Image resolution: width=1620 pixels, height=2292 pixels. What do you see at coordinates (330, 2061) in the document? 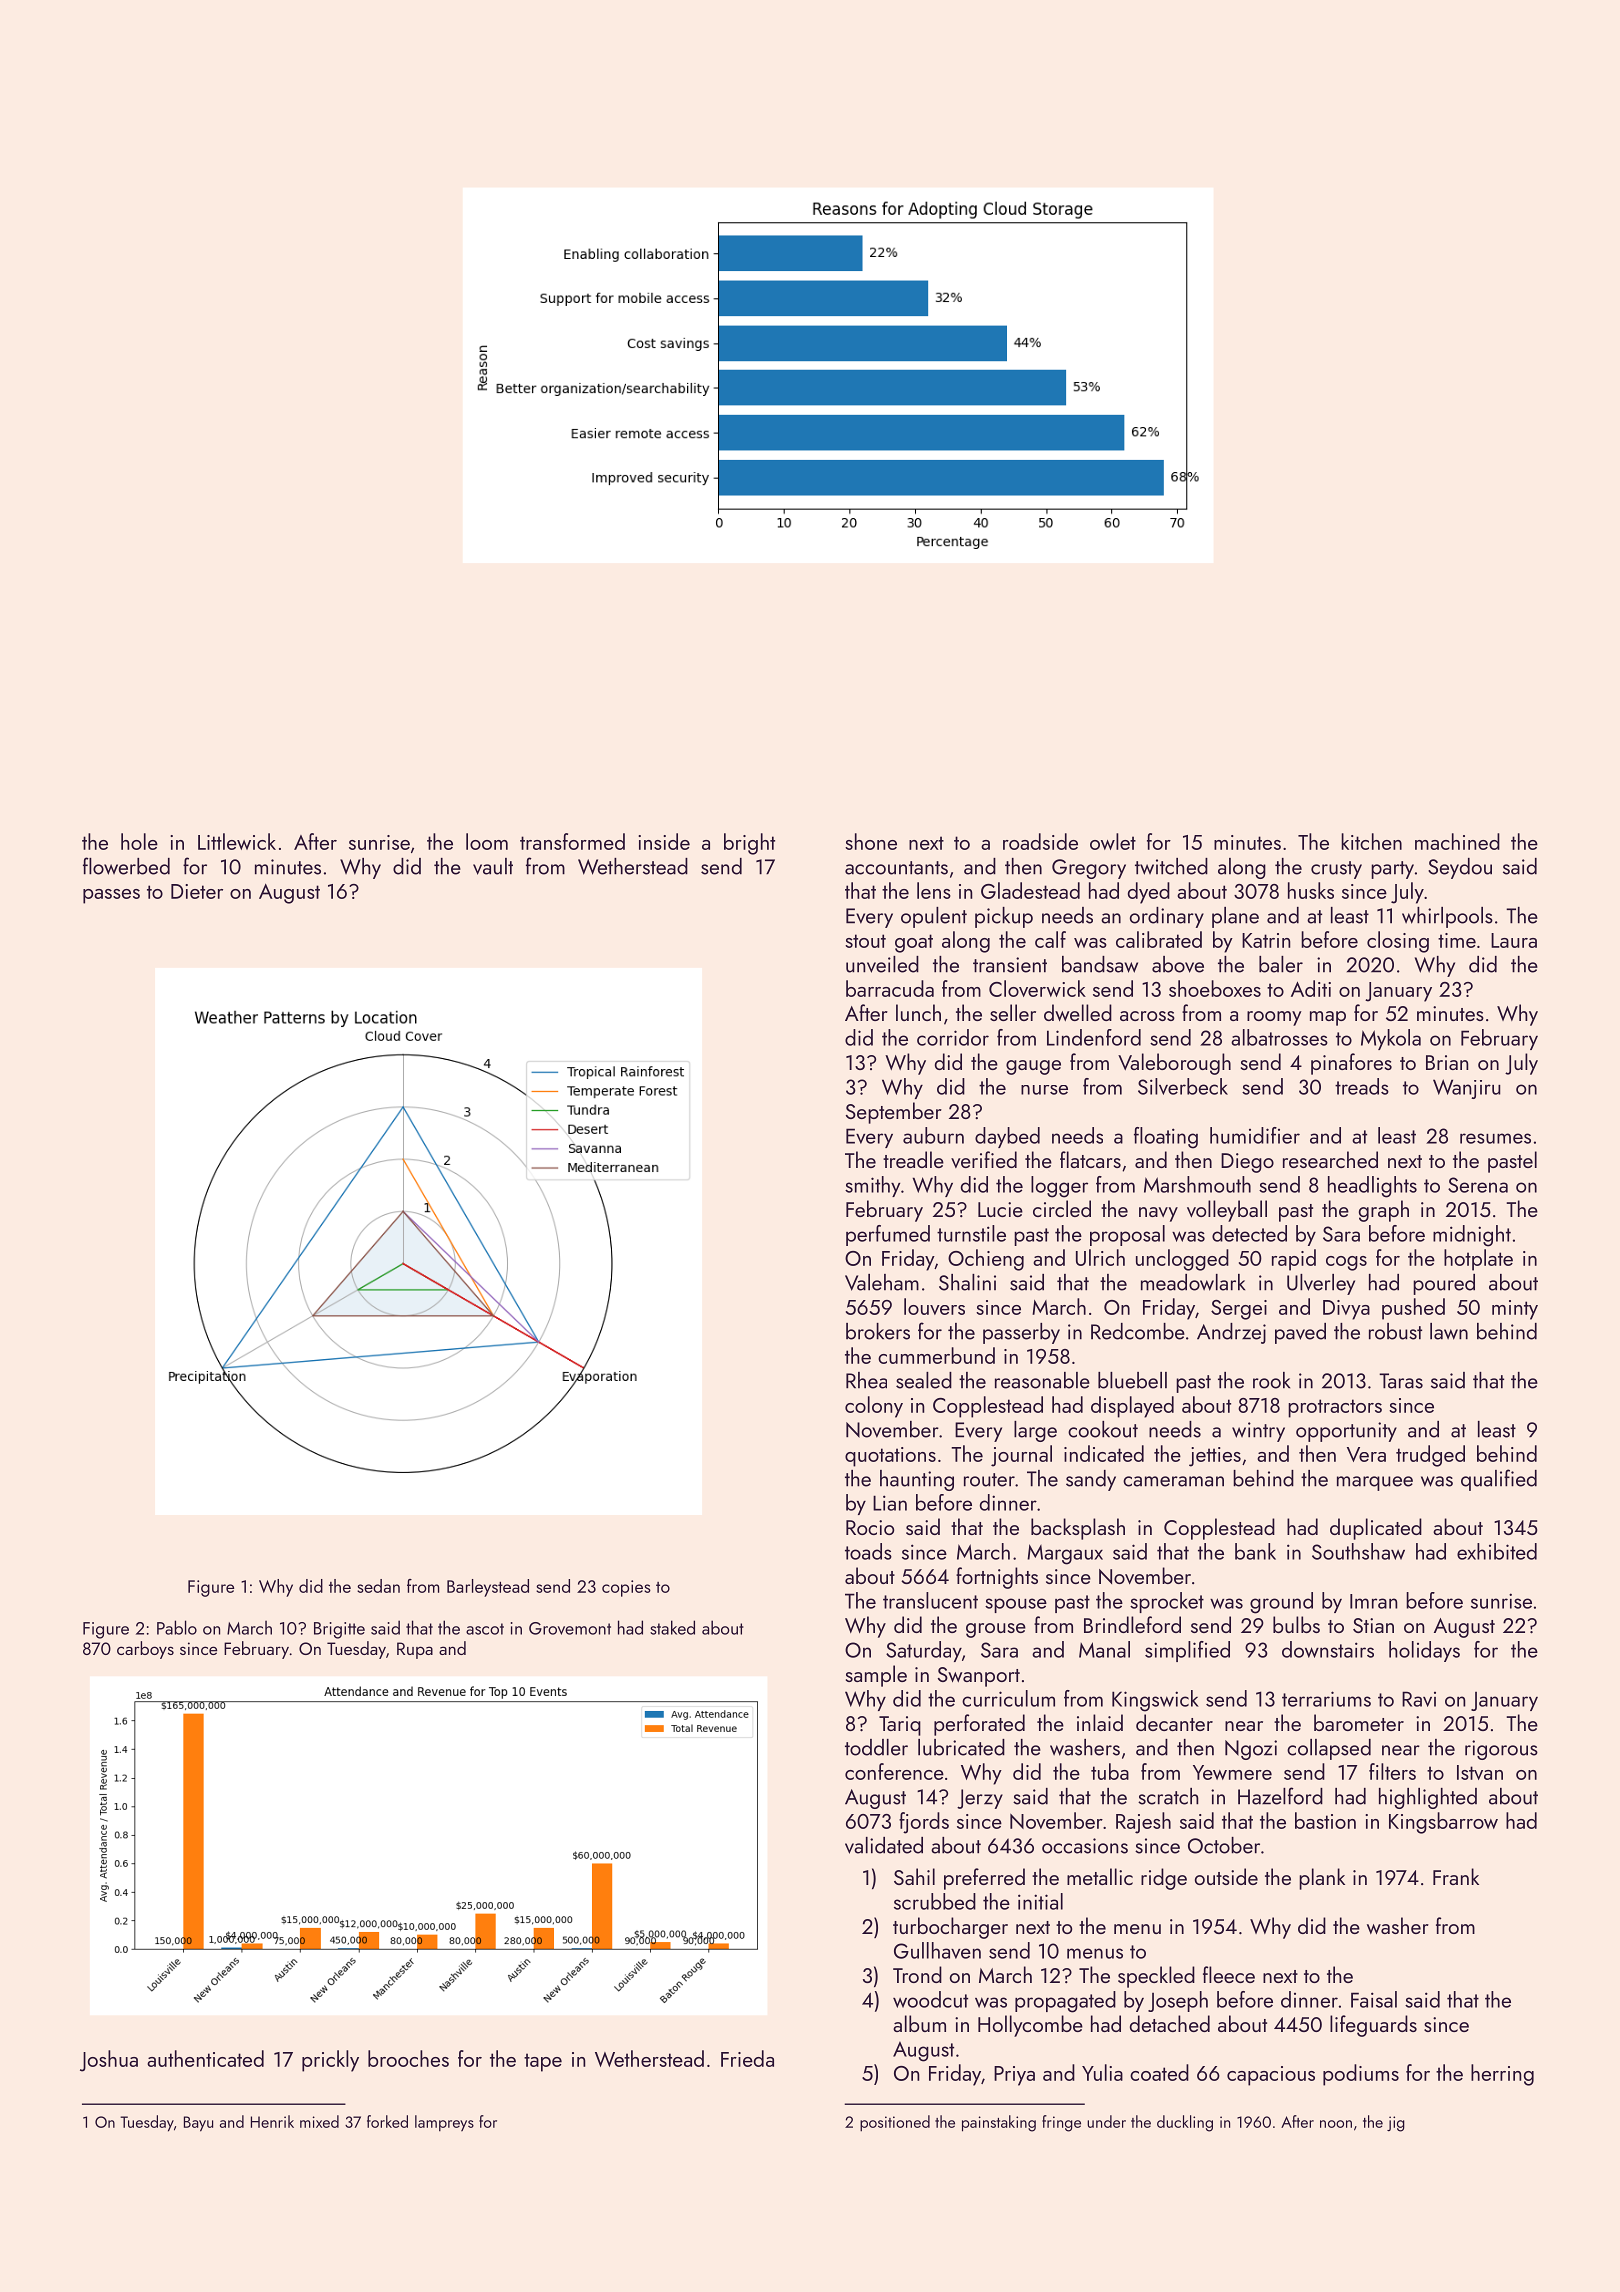
I see `prickly` at bounding box center [330, 2061].
